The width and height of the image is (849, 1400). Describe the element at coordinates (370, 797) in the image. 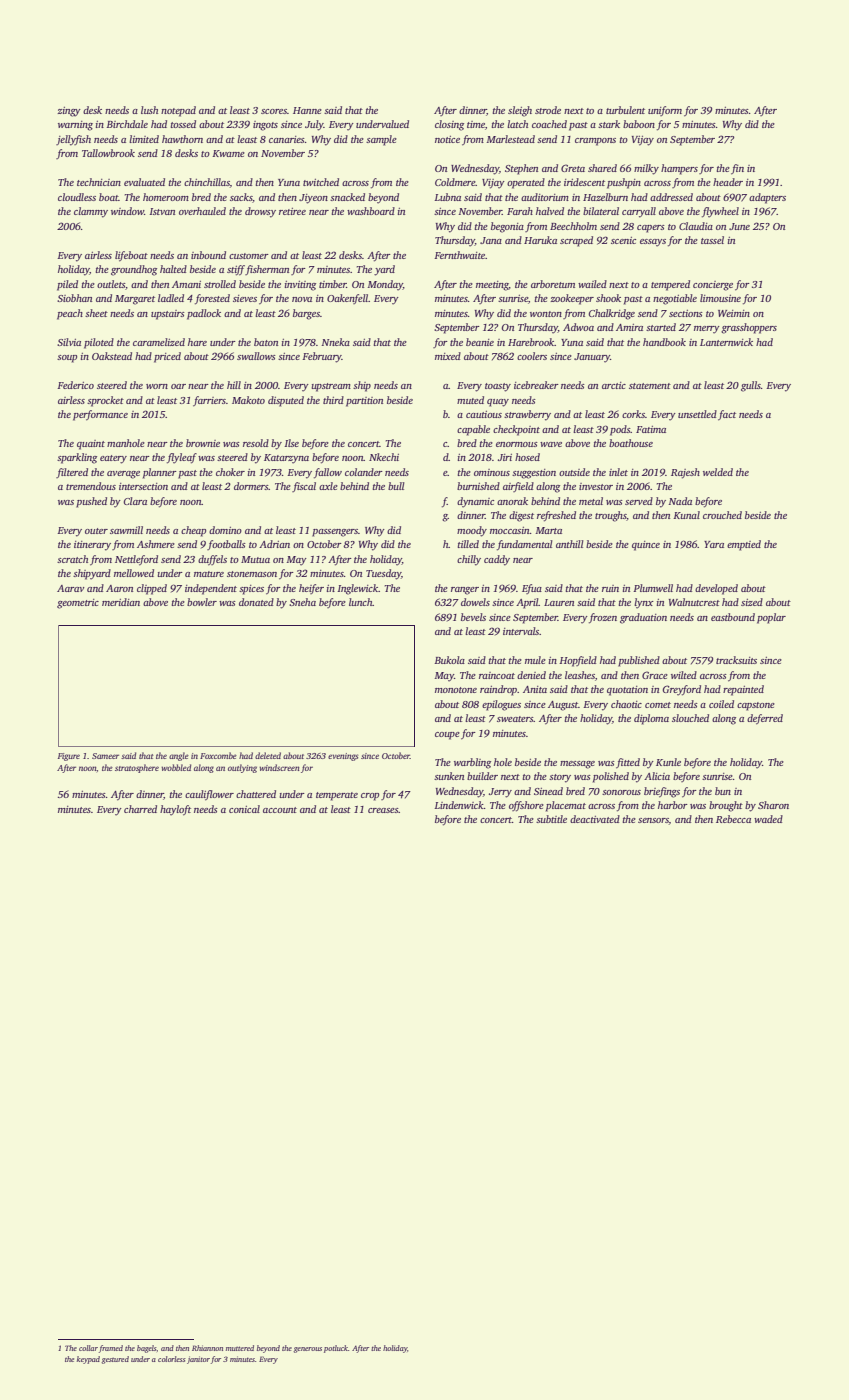

I see `crop` at that location.
